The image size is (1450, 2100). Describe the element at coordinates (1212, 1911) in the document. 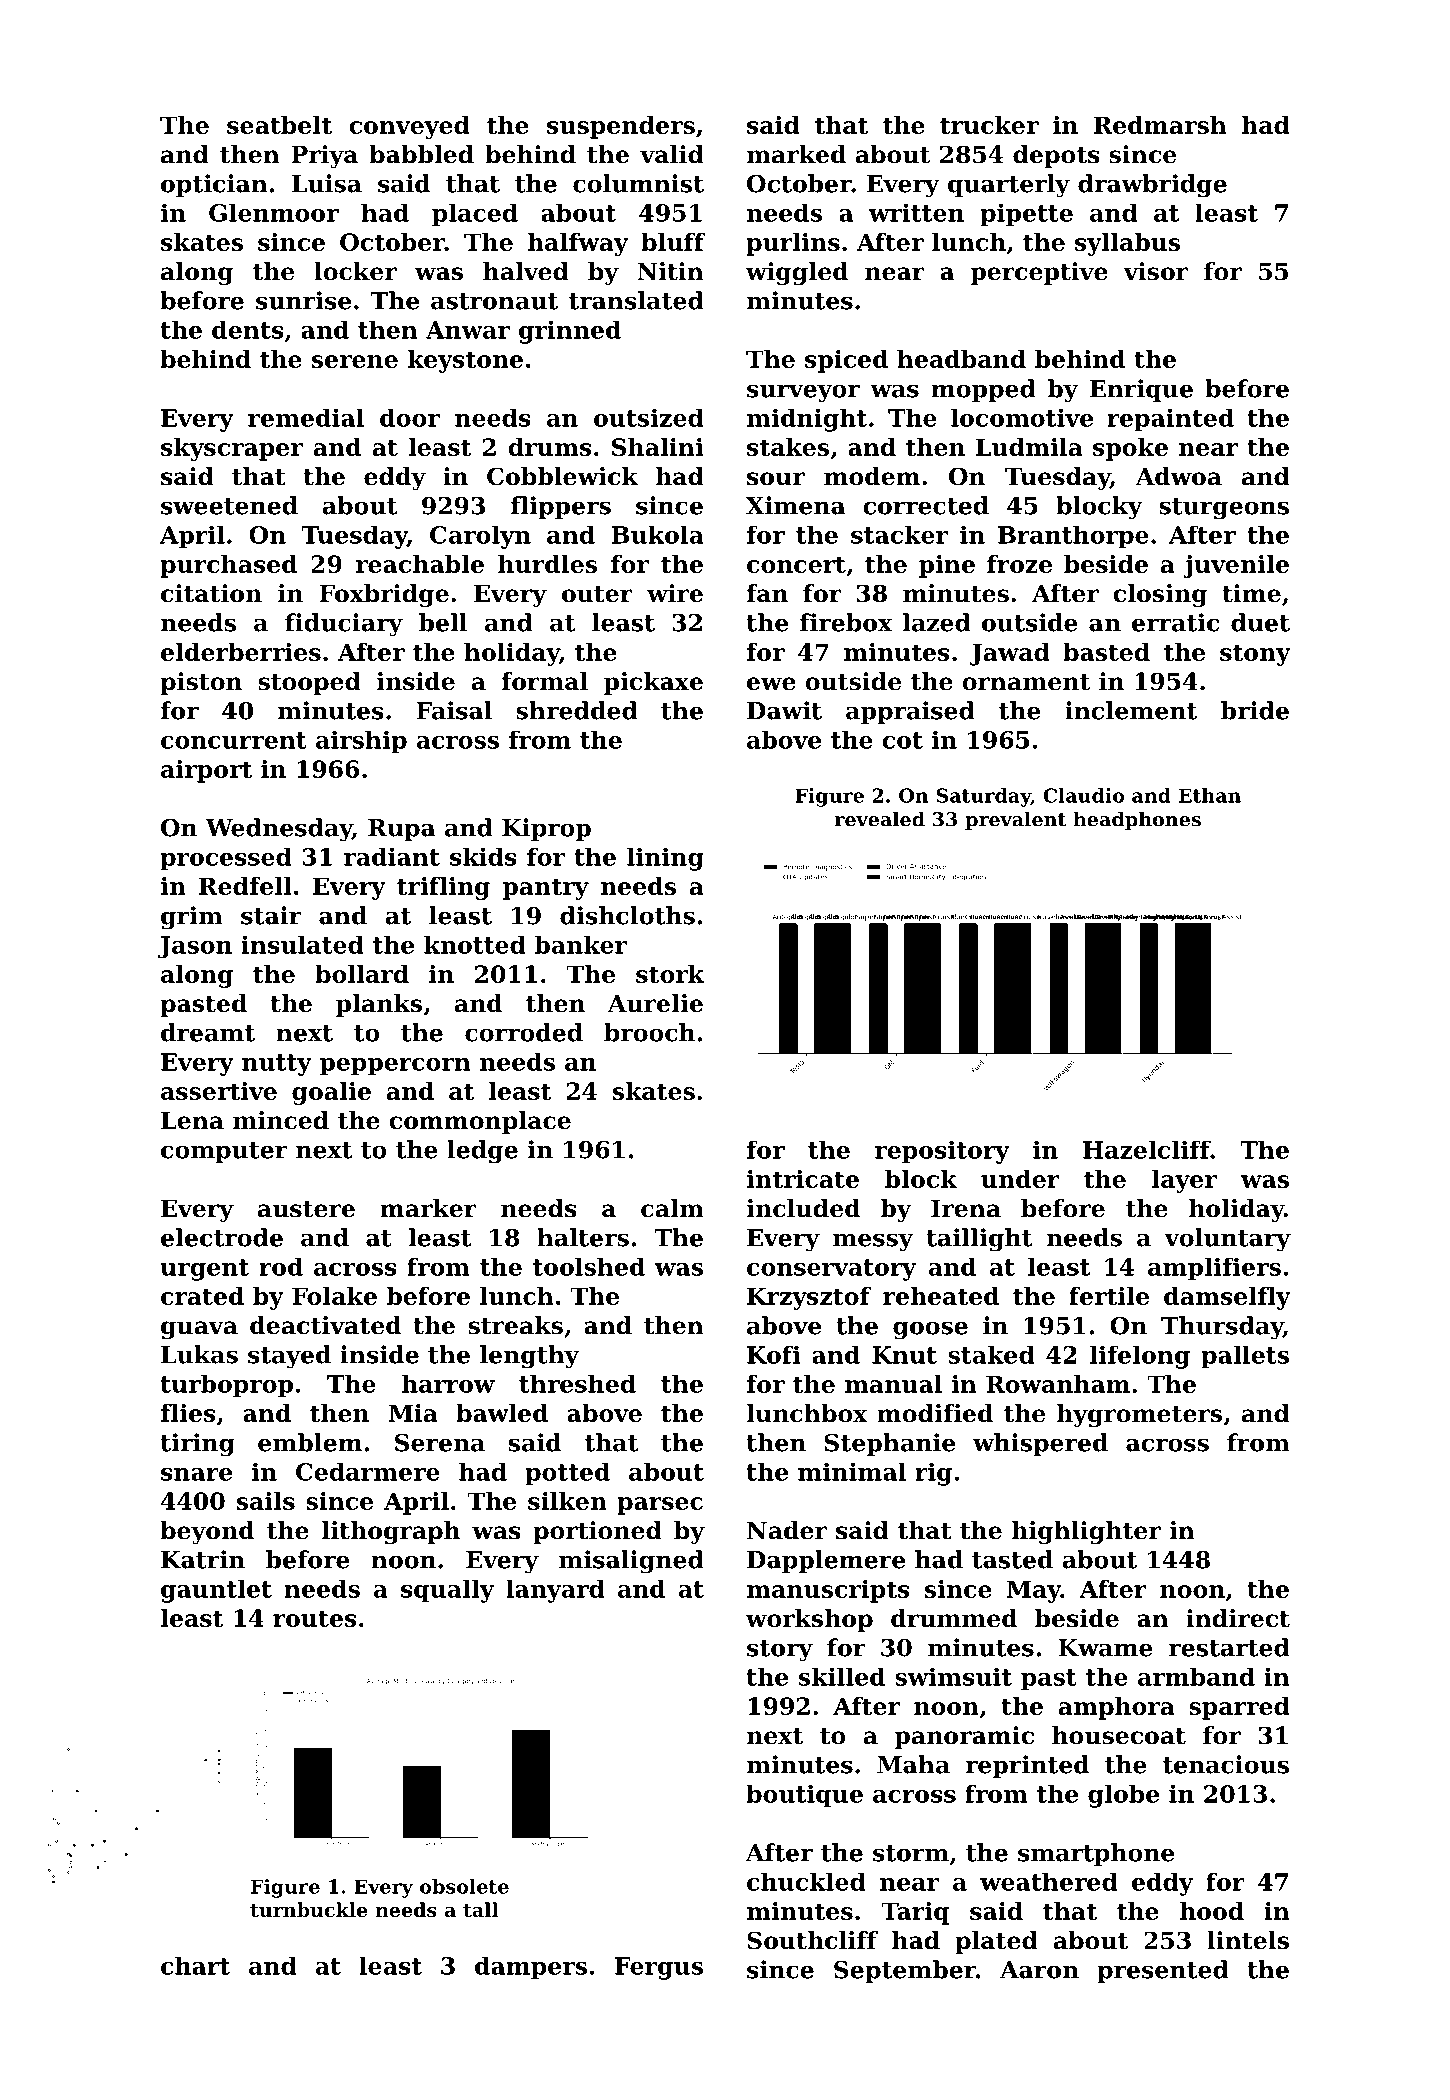

I see `hood` at that location.
